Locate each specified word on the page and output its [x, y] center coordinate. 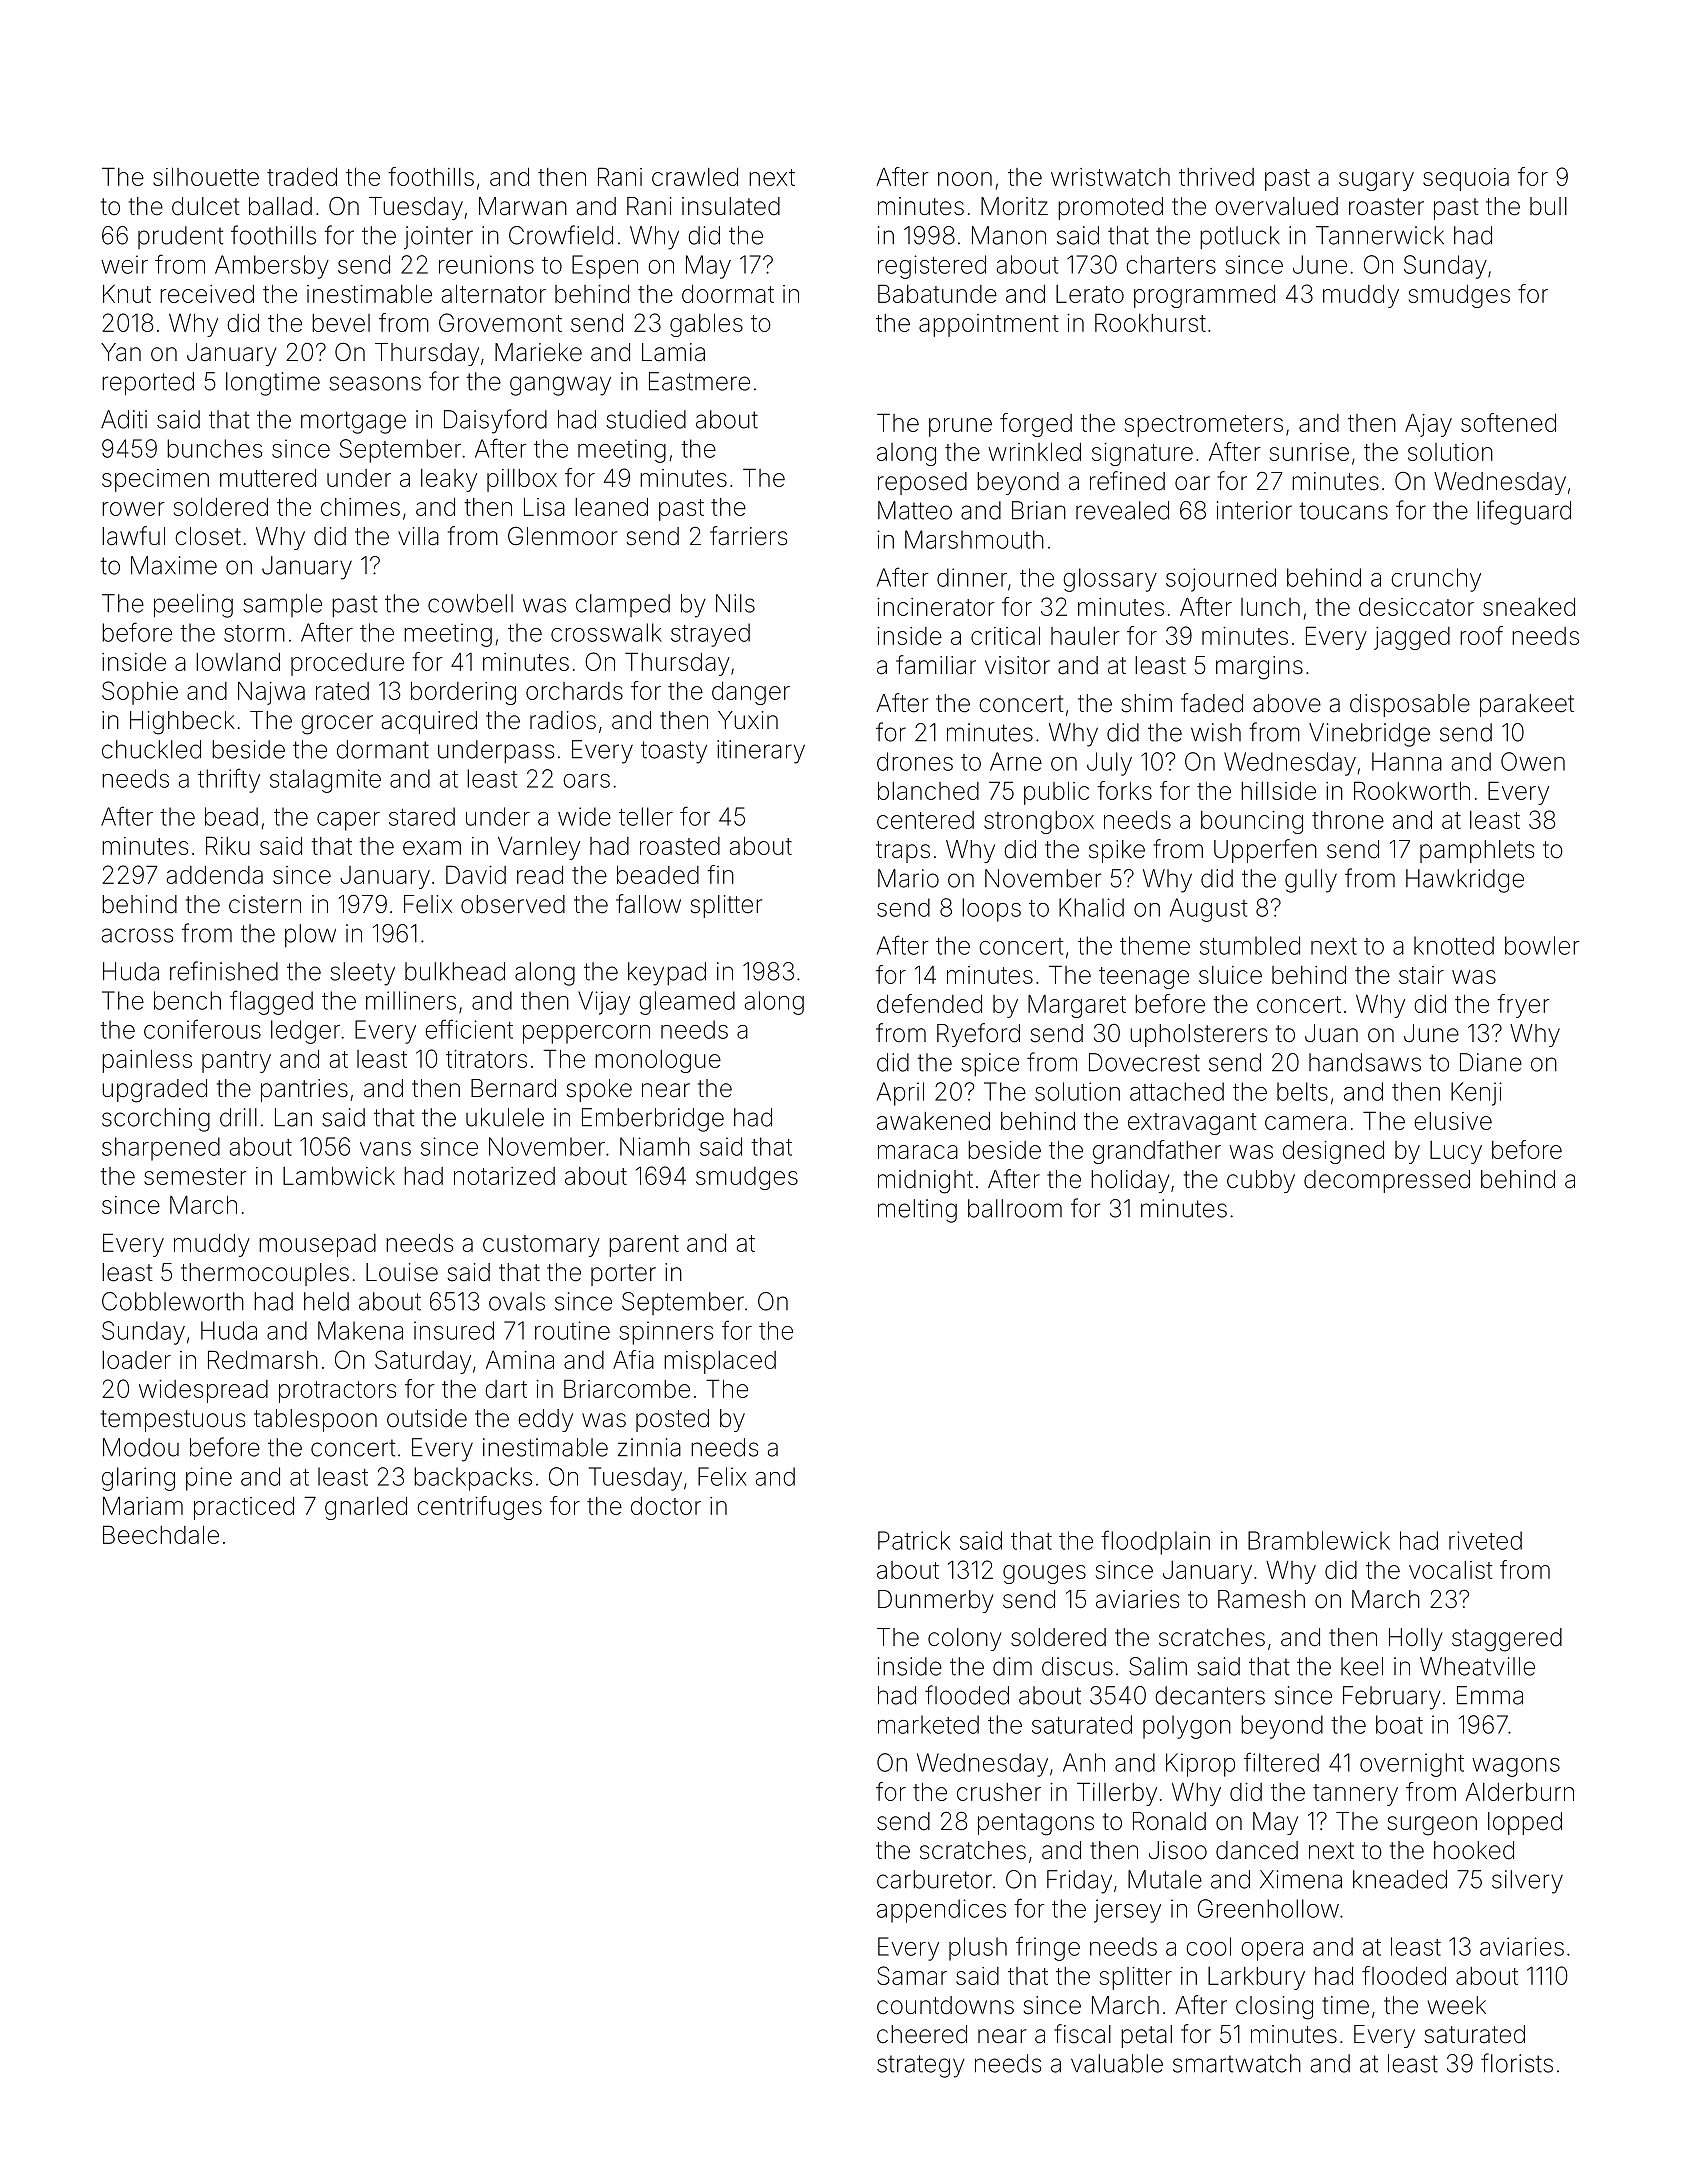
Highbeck [182, 723]
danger [751, 693]
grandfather [1157, 1152]
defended [929, 1003]
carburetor [934, 1879]
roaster [1386, 207]
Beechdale [161, 1534]
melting [917, 1211]
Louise [402, 1272]
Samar [912, 1975]
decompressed [1387, 1181]
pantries [304, 1090]
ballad [280, 206]
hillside [1278, 791]
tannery [1355, 1795]
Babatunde [937, 293]
